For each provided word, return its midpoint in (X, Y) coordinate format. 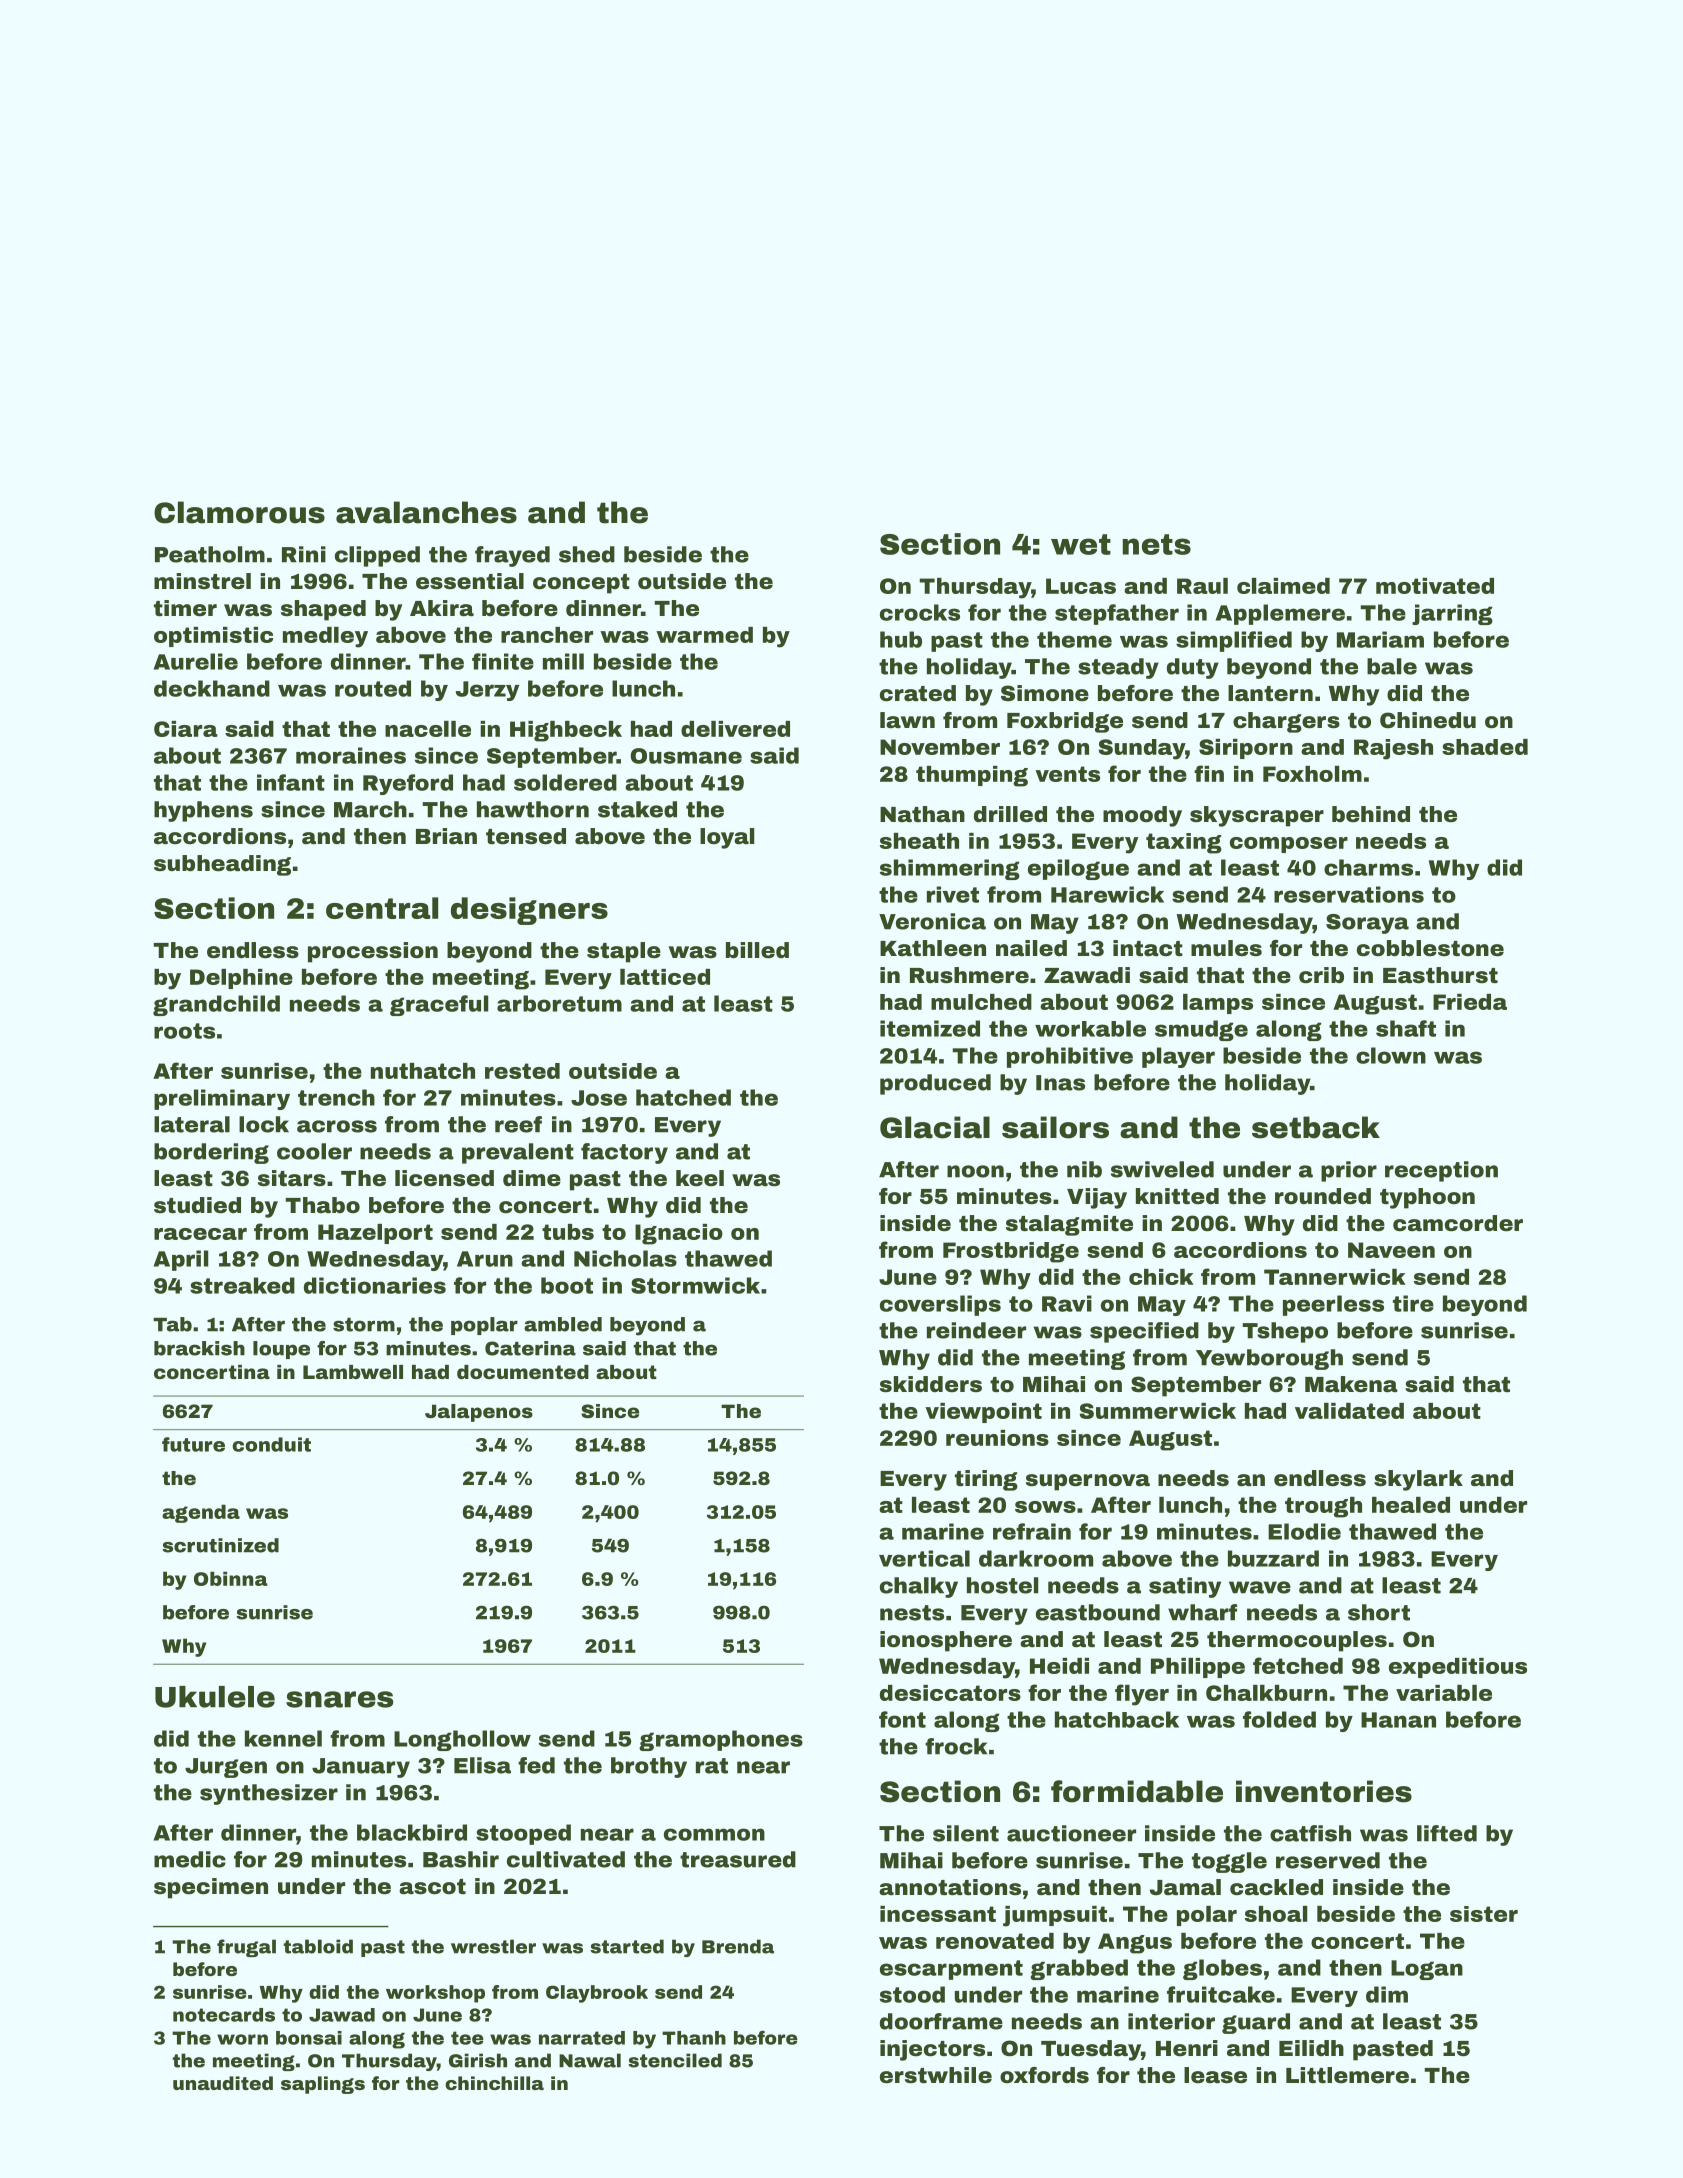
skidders (931, 1384)
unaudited (223, 2083)
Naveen (1391, 1250)
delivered (735, 729)
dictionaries (375, 1285)
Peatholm (210, 554)
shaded (1485, 747)
